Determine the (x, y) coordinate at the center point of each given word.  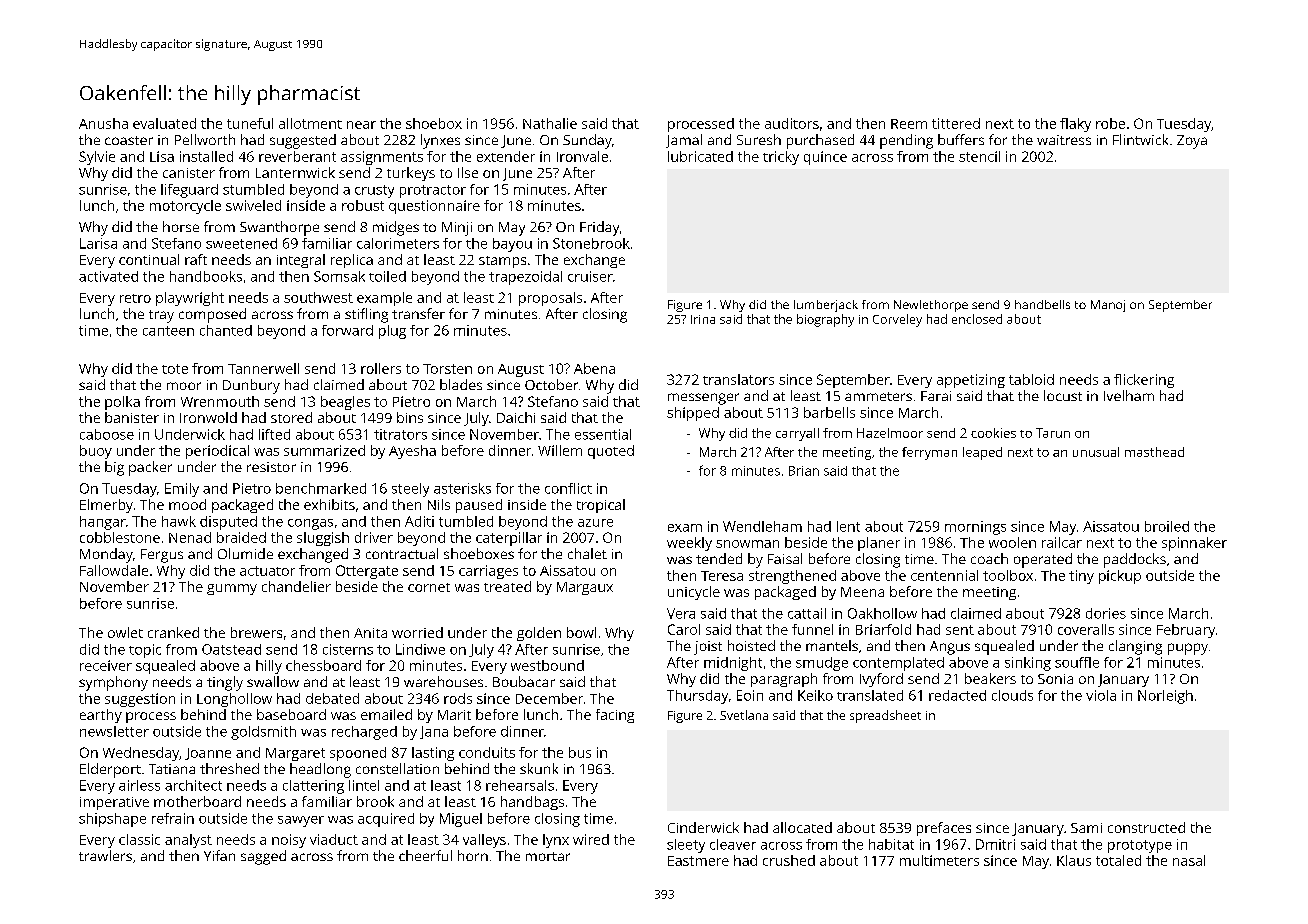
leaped (982, 453)
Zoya (1192, 142)
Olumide (245, 553)
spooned (358, 754)
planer (879, 544)
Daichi (516, 417)
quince (825, 158)
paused (479, 506)
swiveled (253, 205)
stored (291, 417)
